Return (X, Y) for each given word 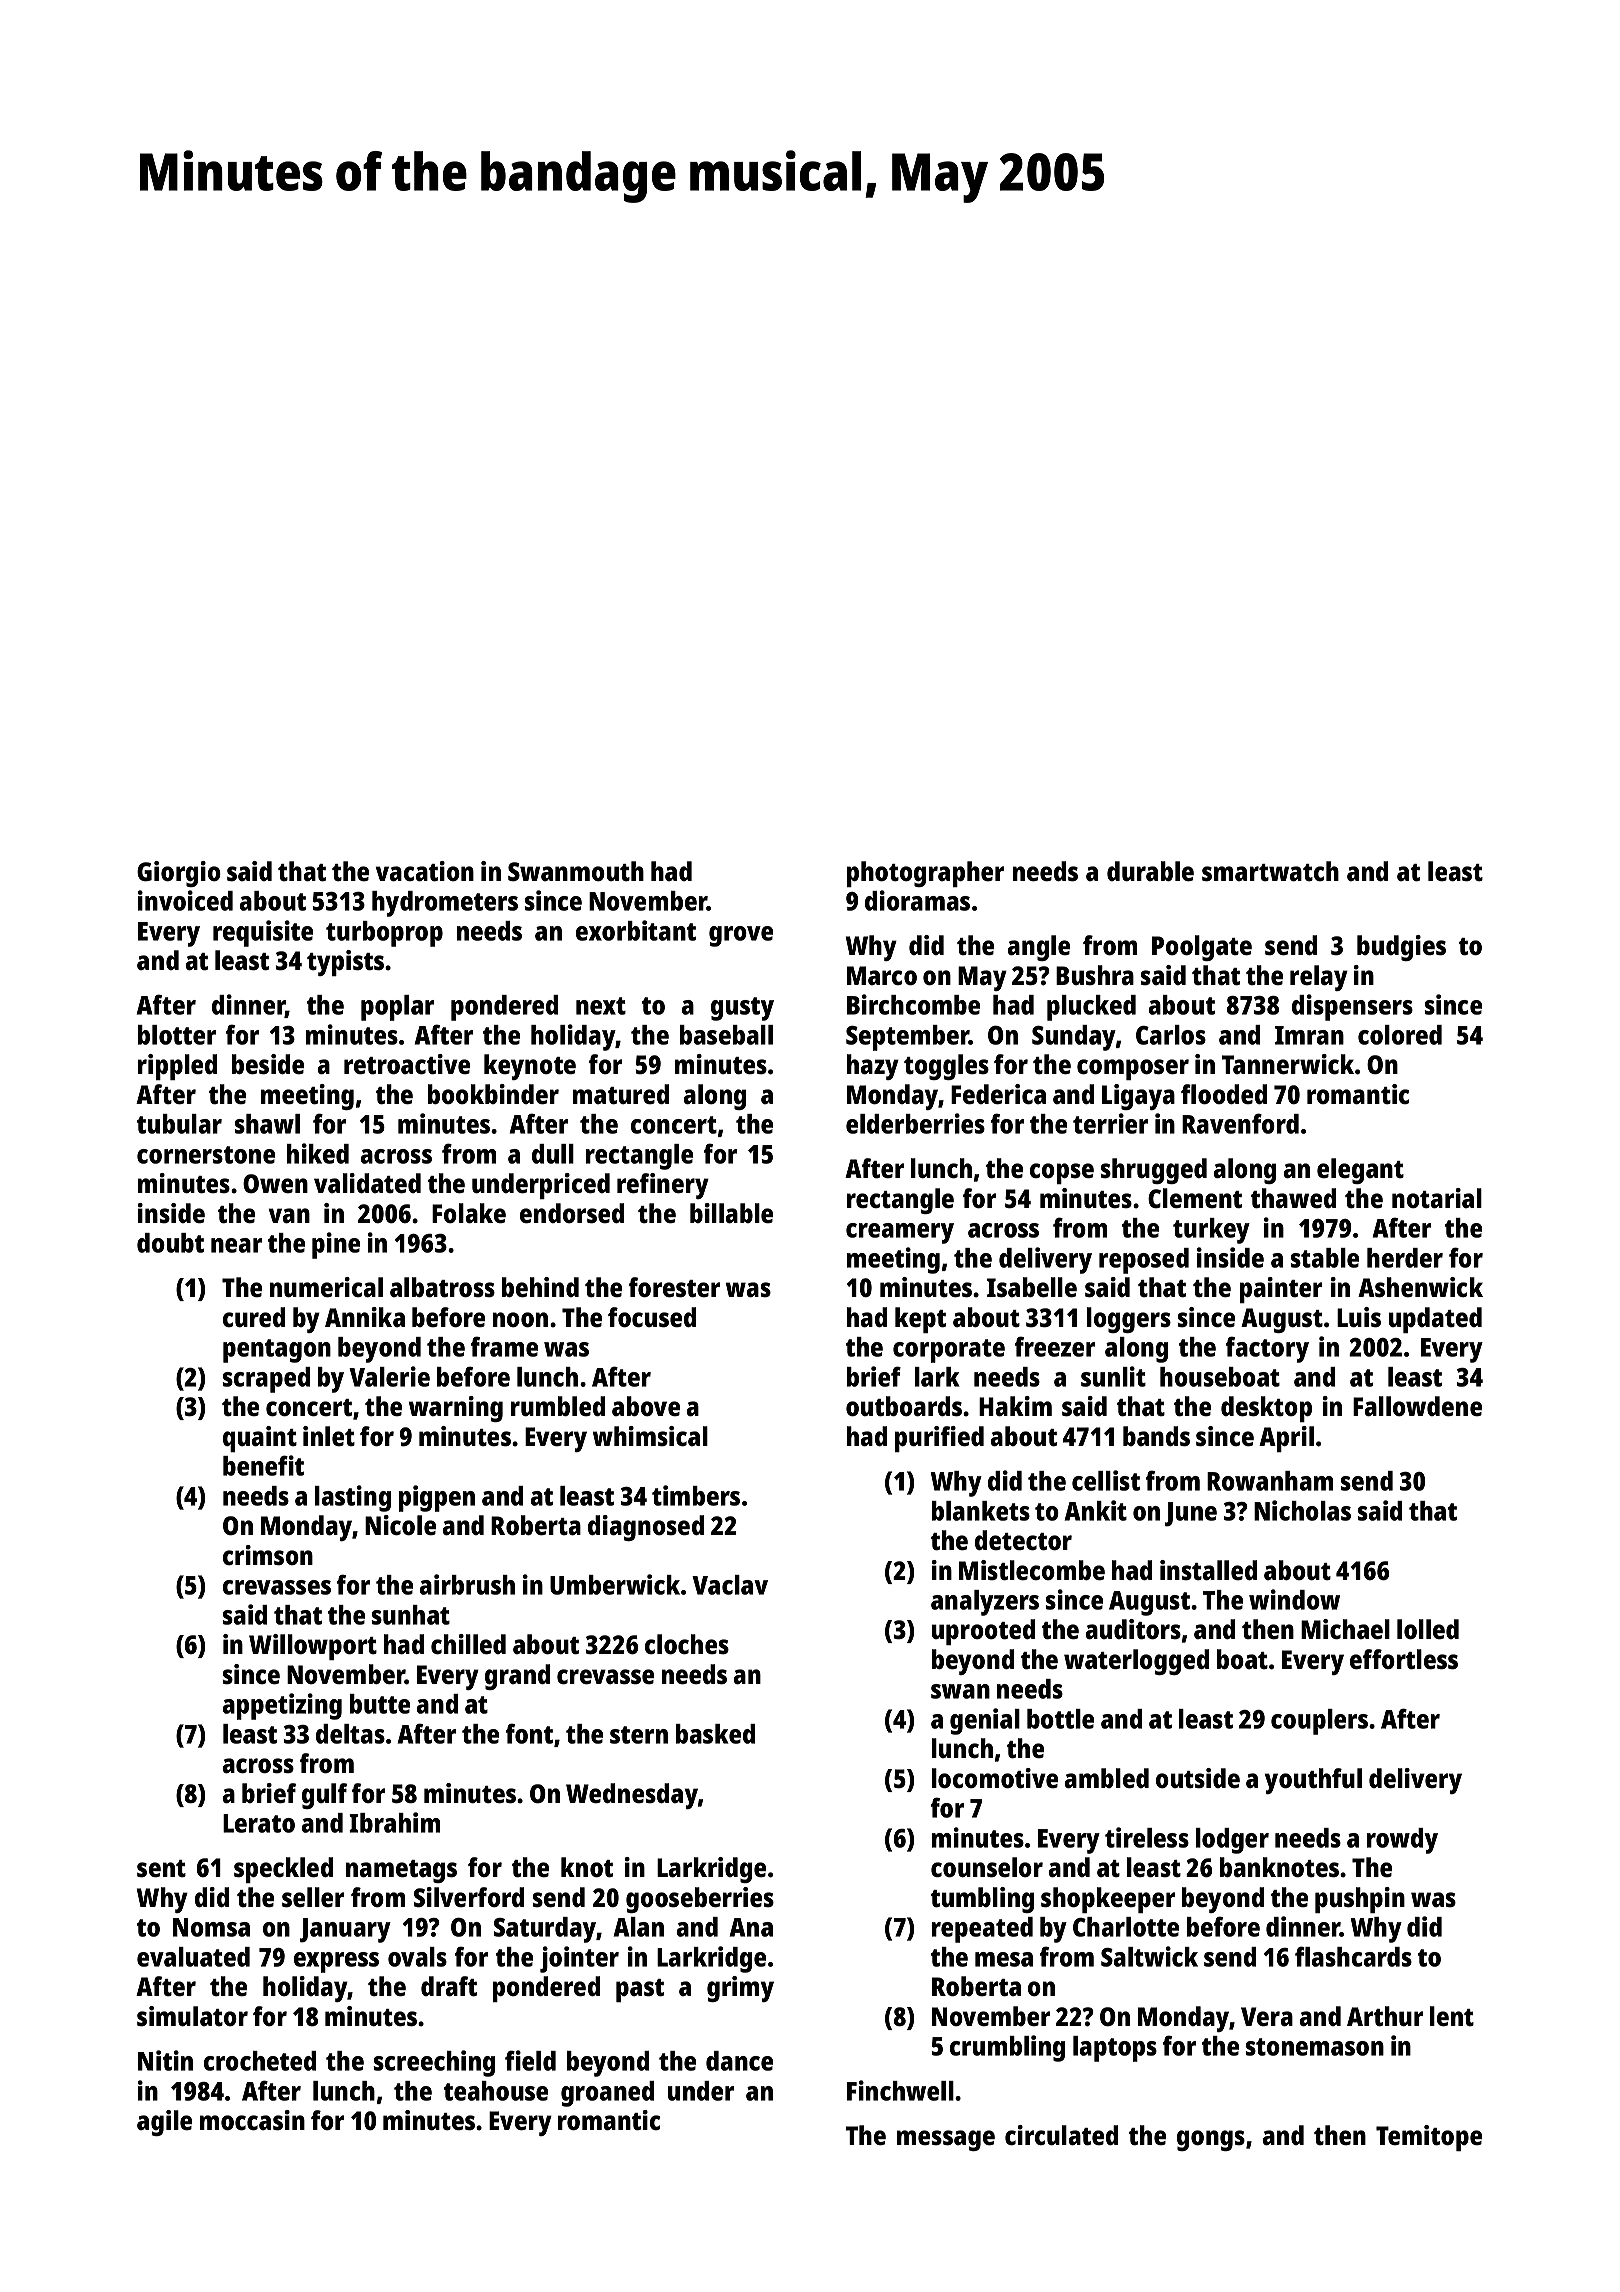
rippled (177, 1067)
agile (164, 2123)
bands (1156, 1436)
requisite (263, 933)
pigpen (437, 1498)
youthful (1313, 1781)
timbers (696, 1495)
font (529, 1733)
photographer (925, 874)
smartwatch (1270, 871)
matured (621, 1094)
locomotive (995, 1778)
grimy (740, 1989)
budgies (1401, 948)
